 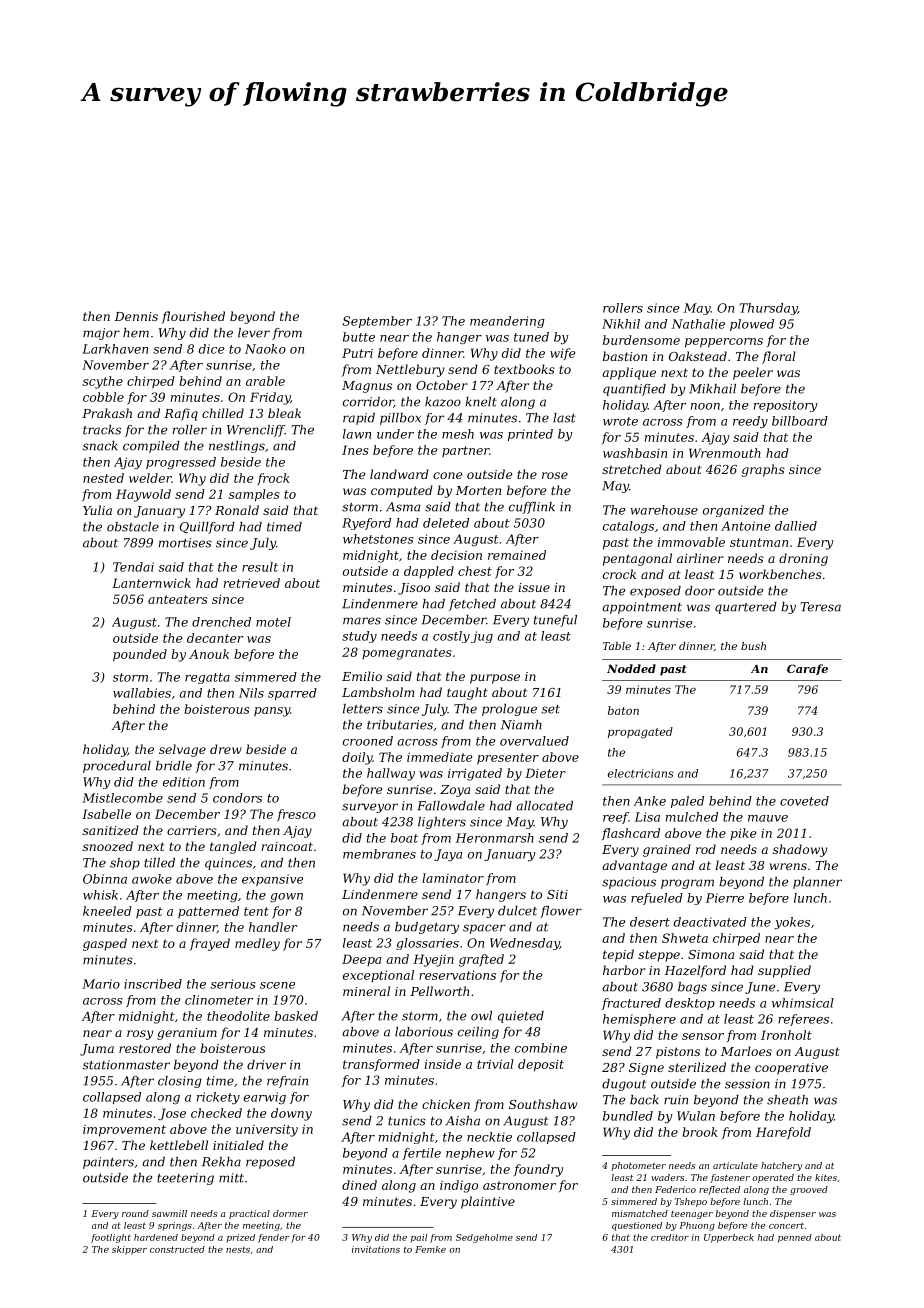 What do you see at coordinates (277, 985) in the document?
I see `scene` at bounding box center [277, 985].
